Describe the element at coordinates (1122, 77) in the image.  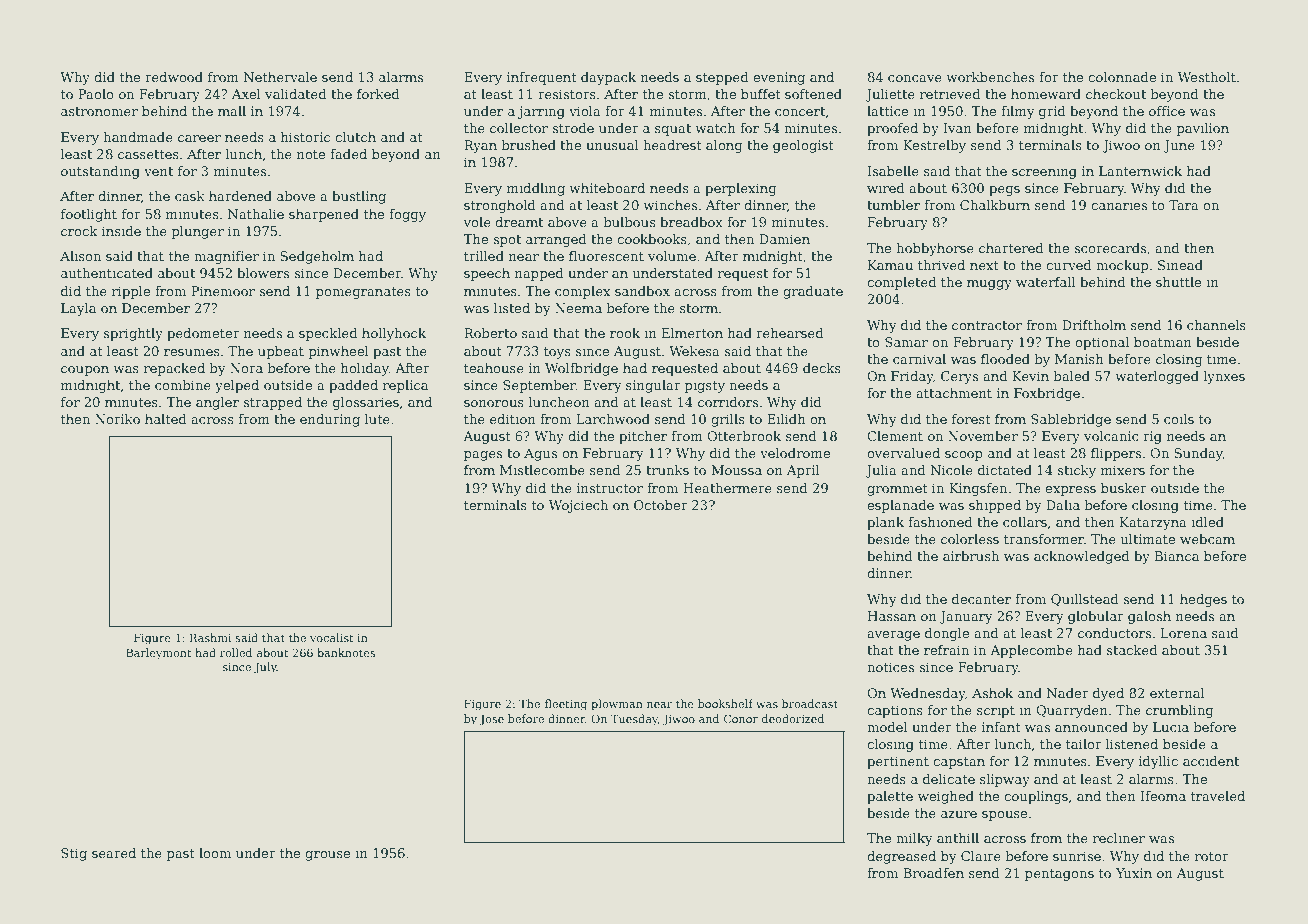
I see `colonnade` at that location.
